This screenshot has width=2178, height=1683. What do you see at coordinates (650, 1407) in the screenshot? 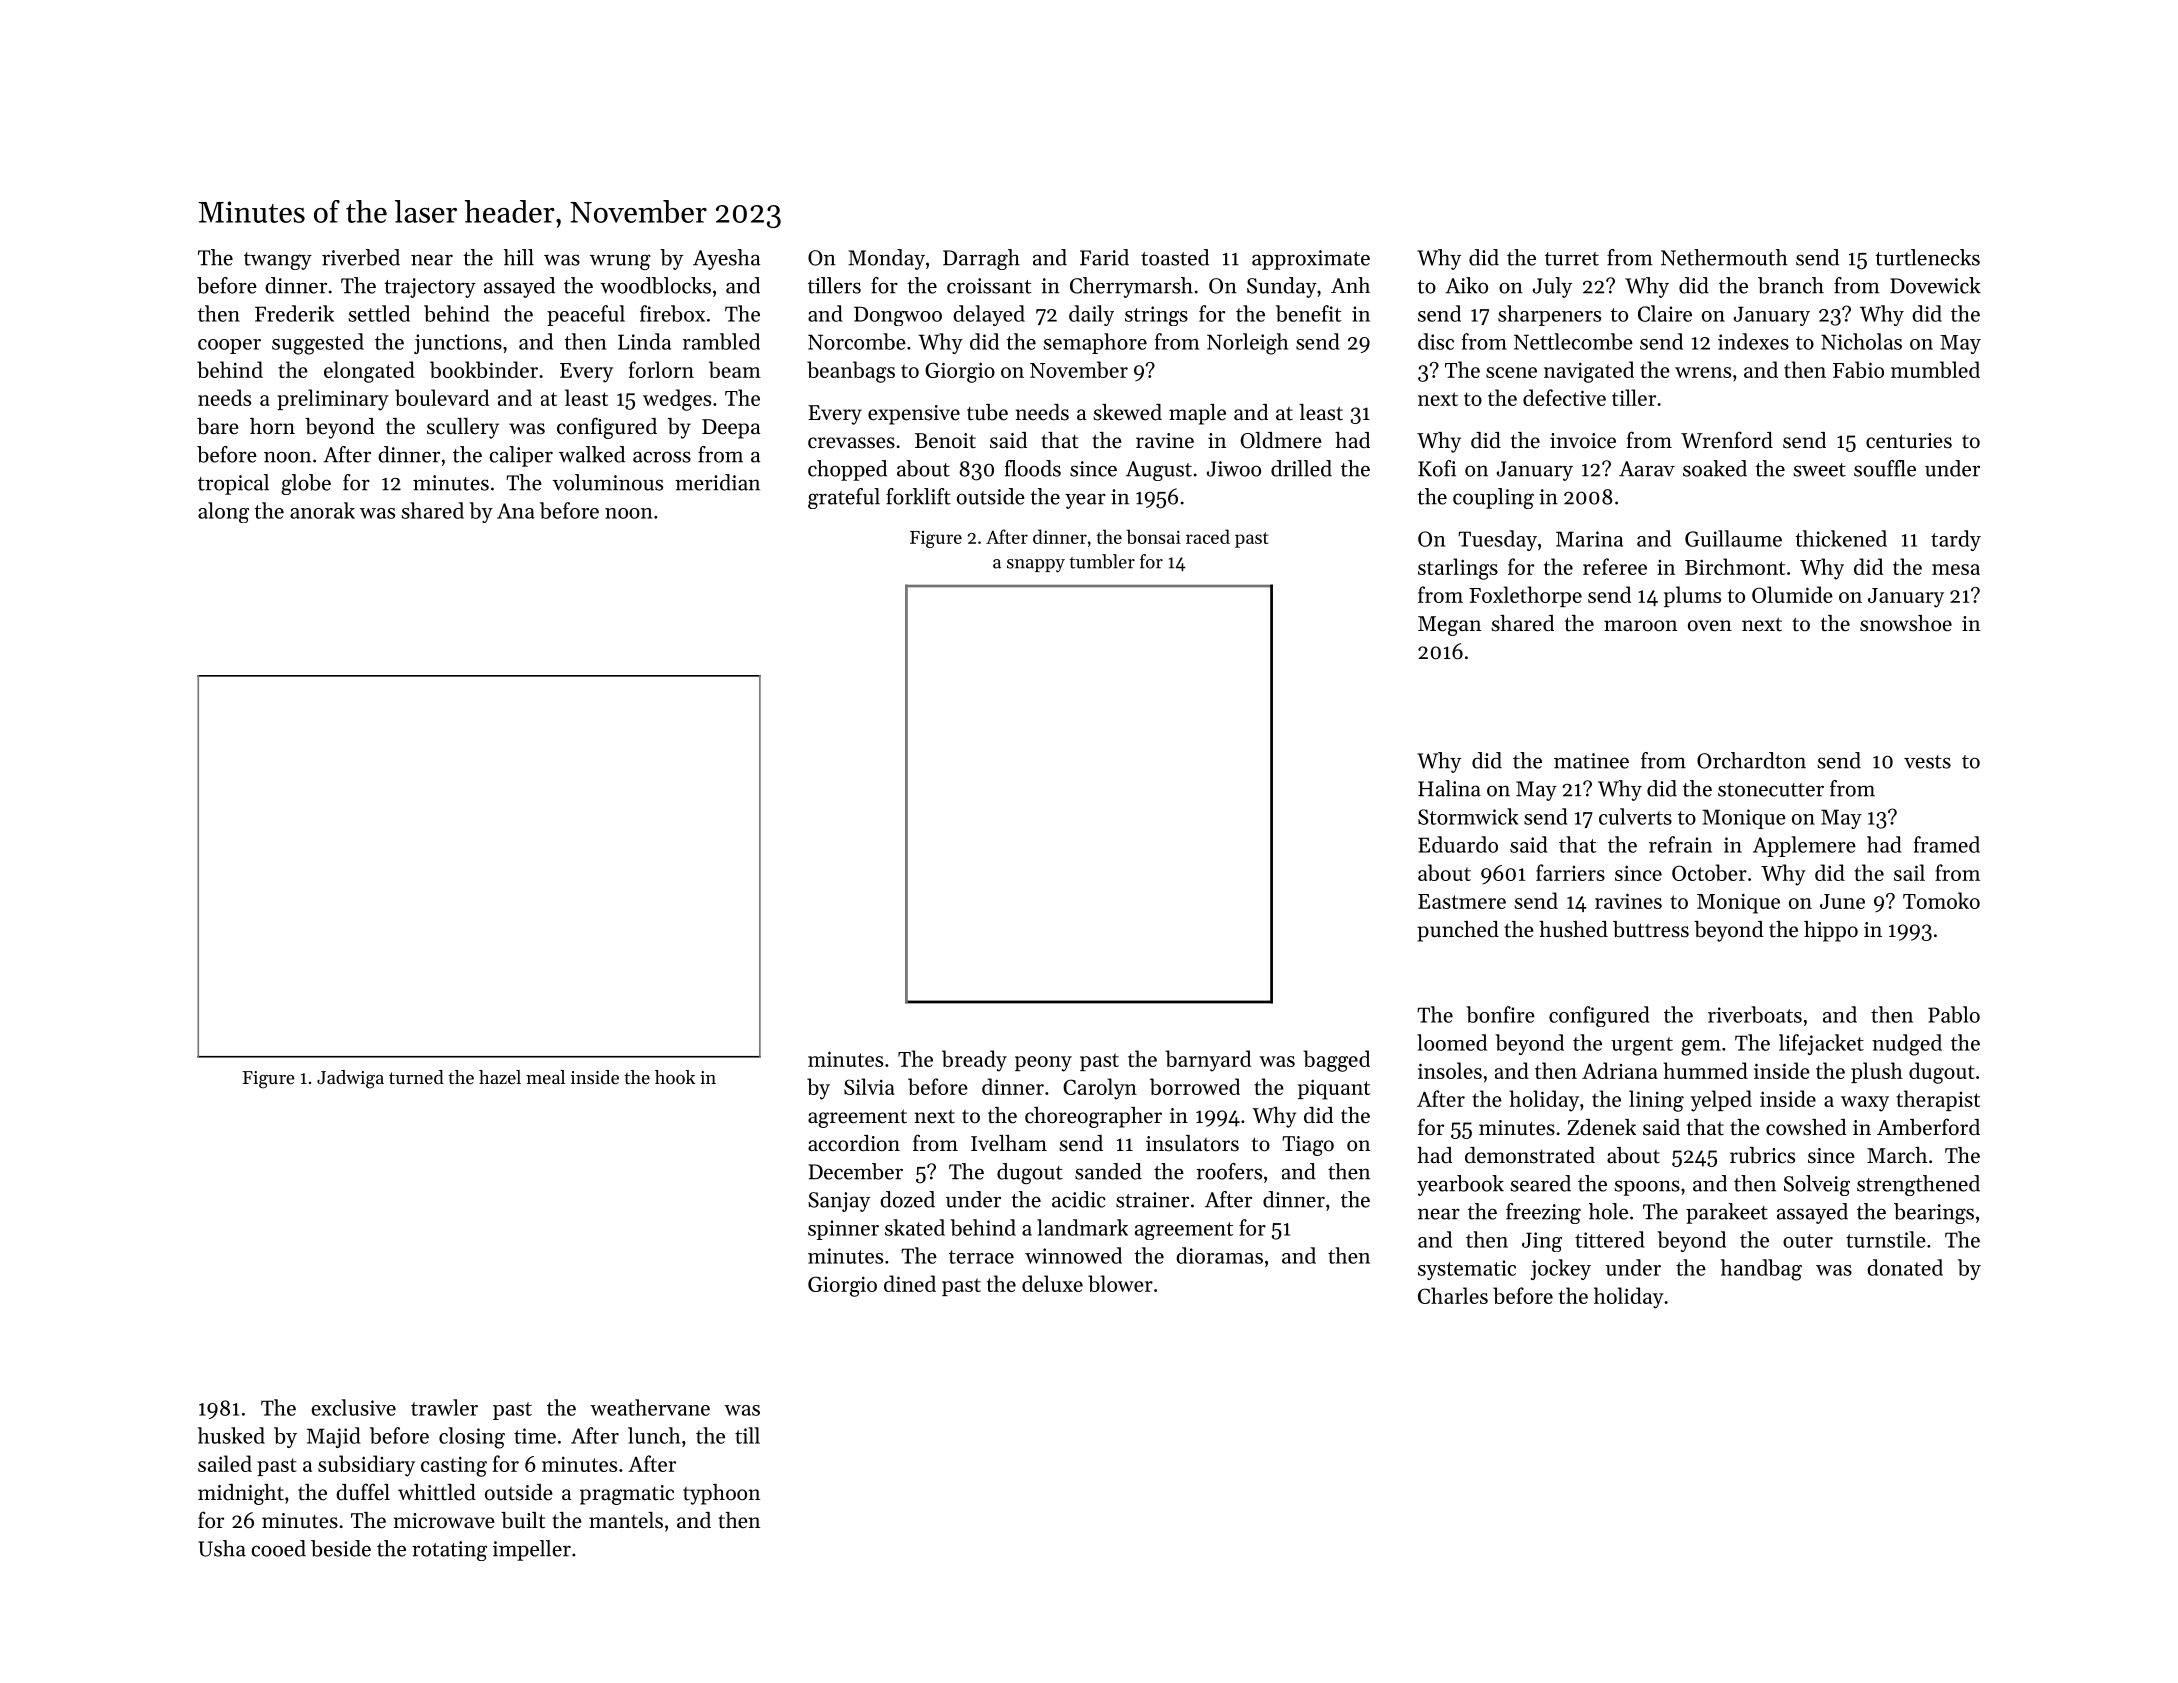
I see `weathervane` at bounding box center [650, 1407].
